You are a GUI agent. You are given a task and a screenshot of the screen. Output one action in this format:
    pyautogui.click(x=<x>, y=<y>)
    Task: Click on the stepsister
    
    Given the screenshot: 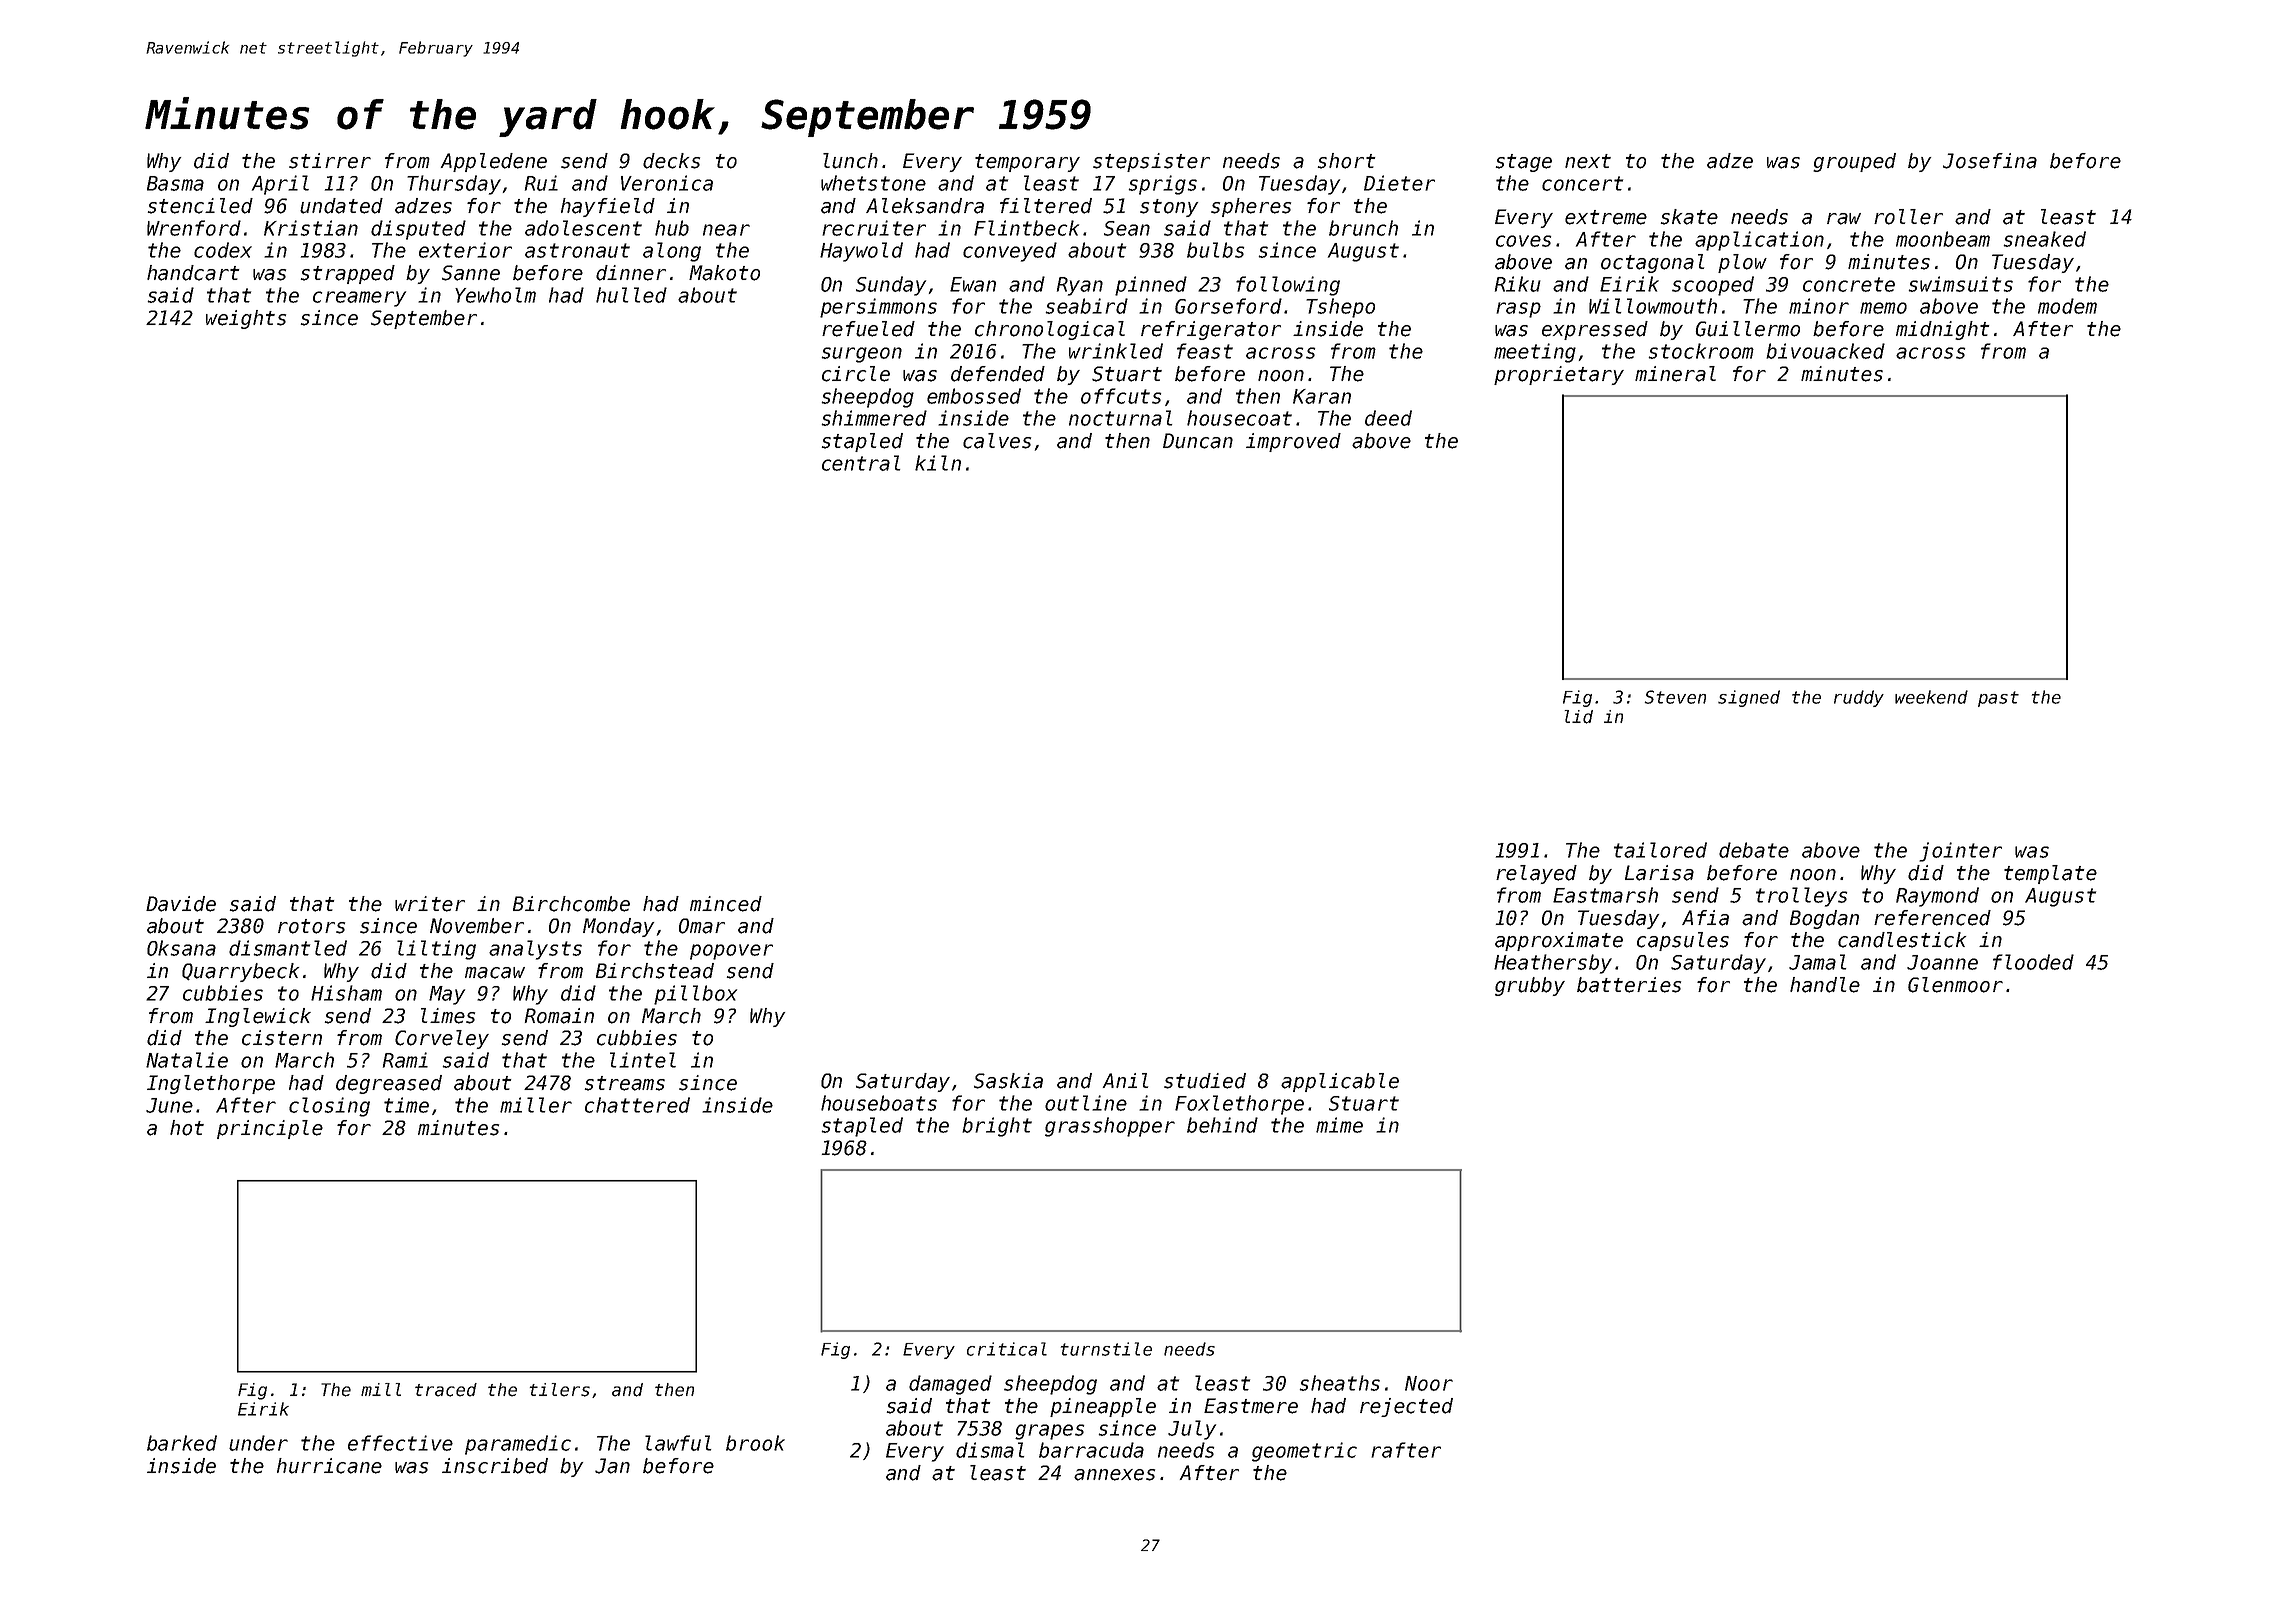 What is the action you would take?
    pyautogui.click(x=1151, y=162)
